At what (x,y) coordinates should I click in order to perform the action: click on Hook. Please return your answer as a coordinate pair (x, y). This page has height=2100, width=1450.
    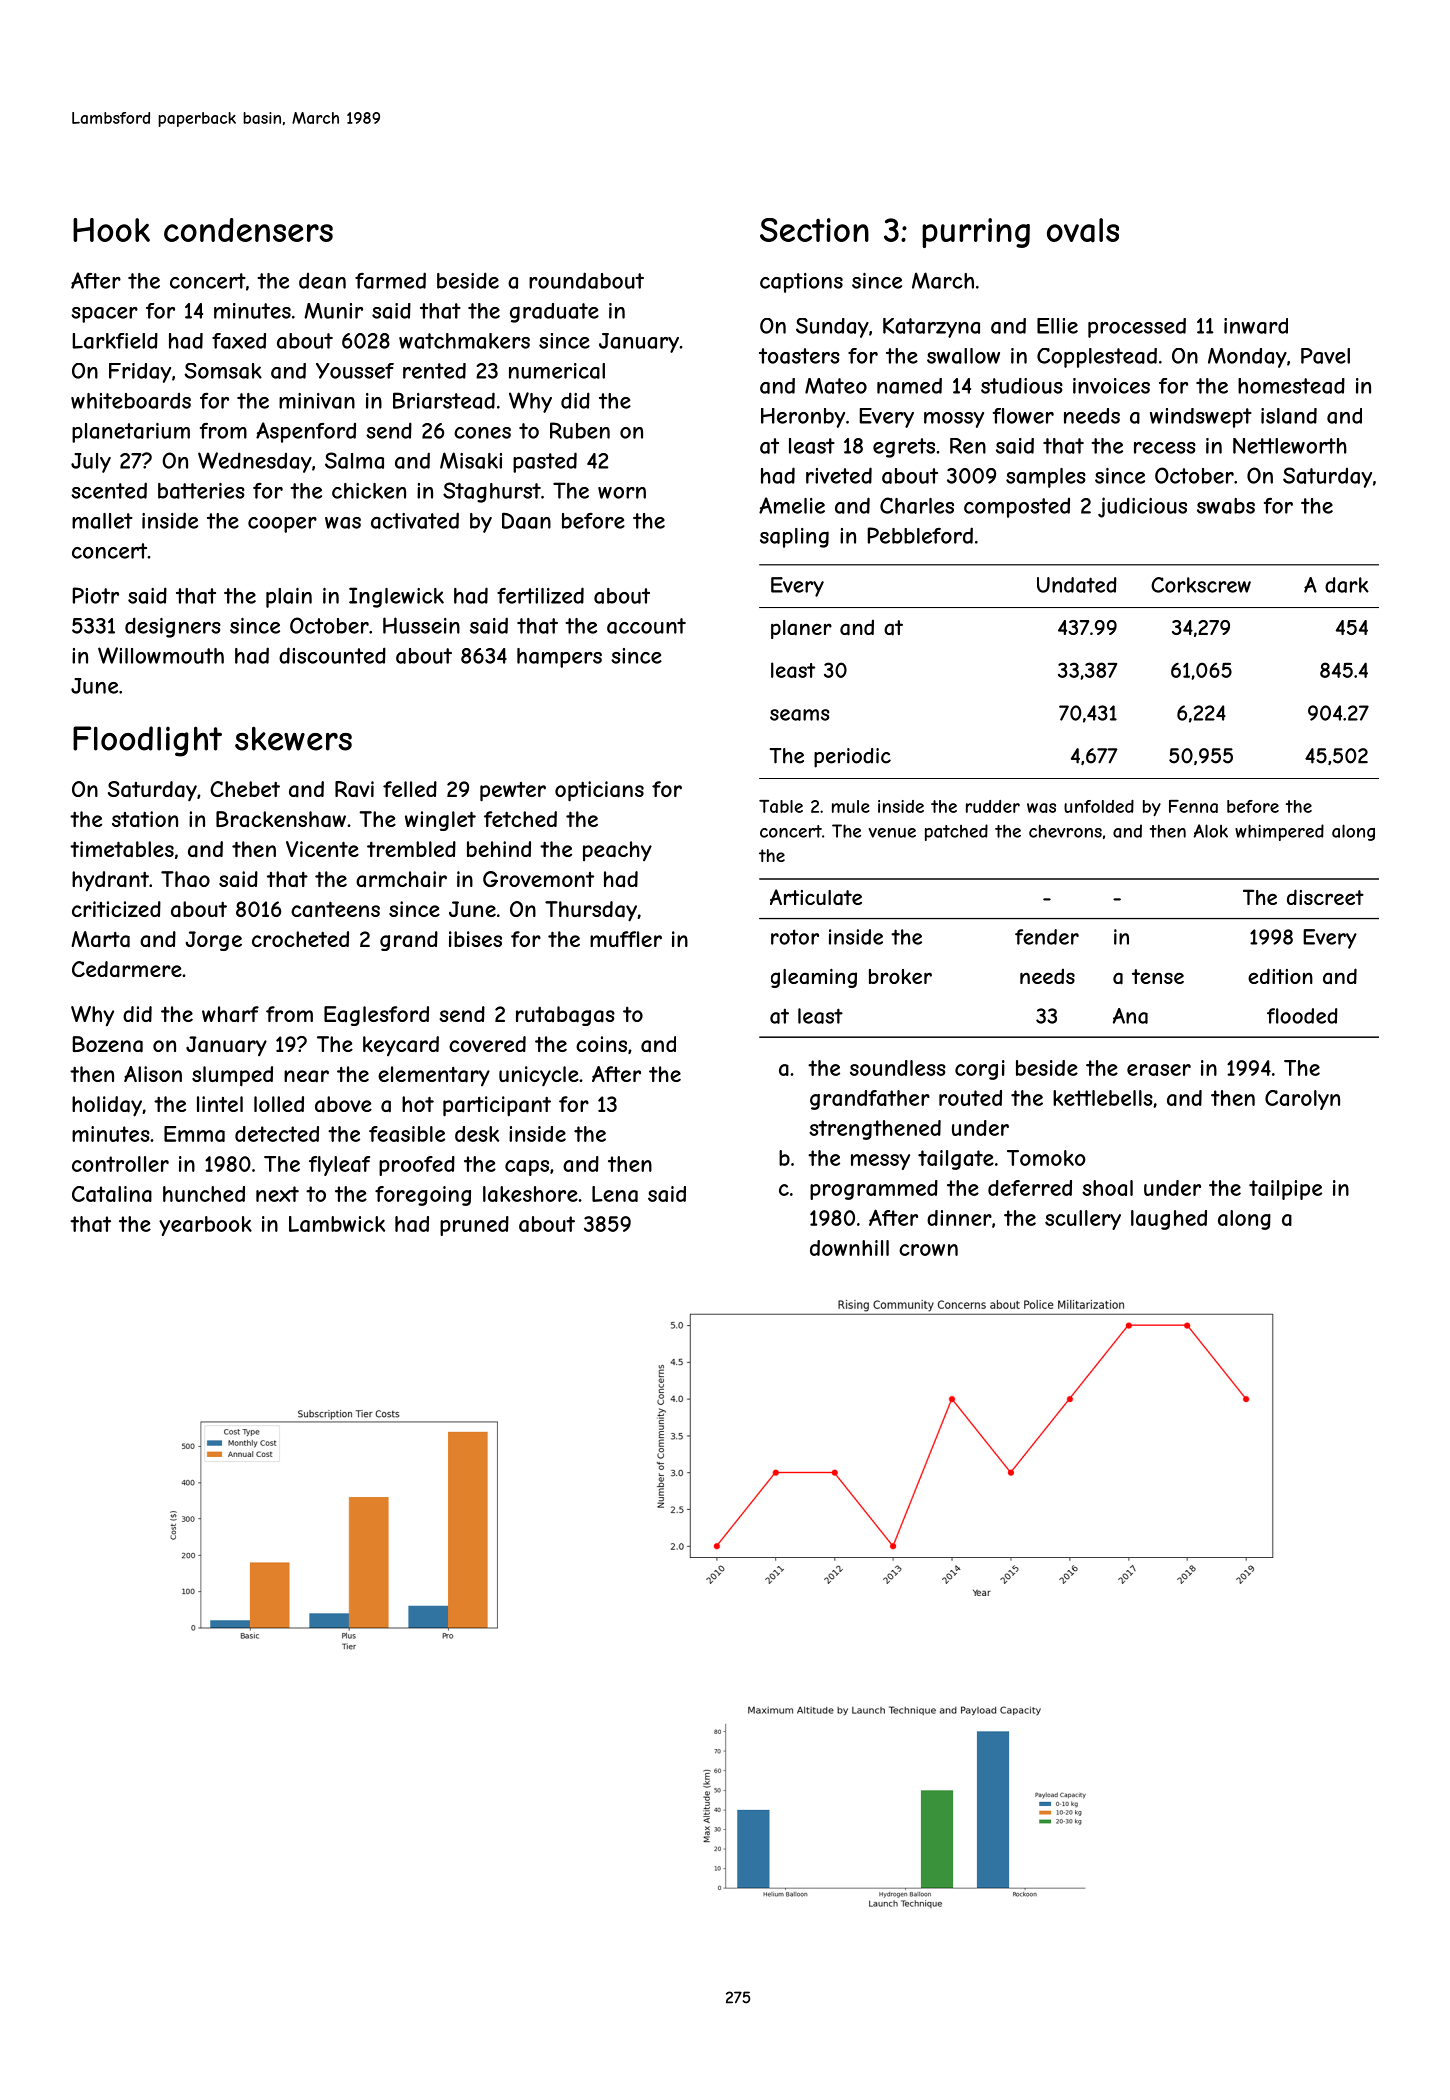
    Looking at the image, I should click on (111, 230).
